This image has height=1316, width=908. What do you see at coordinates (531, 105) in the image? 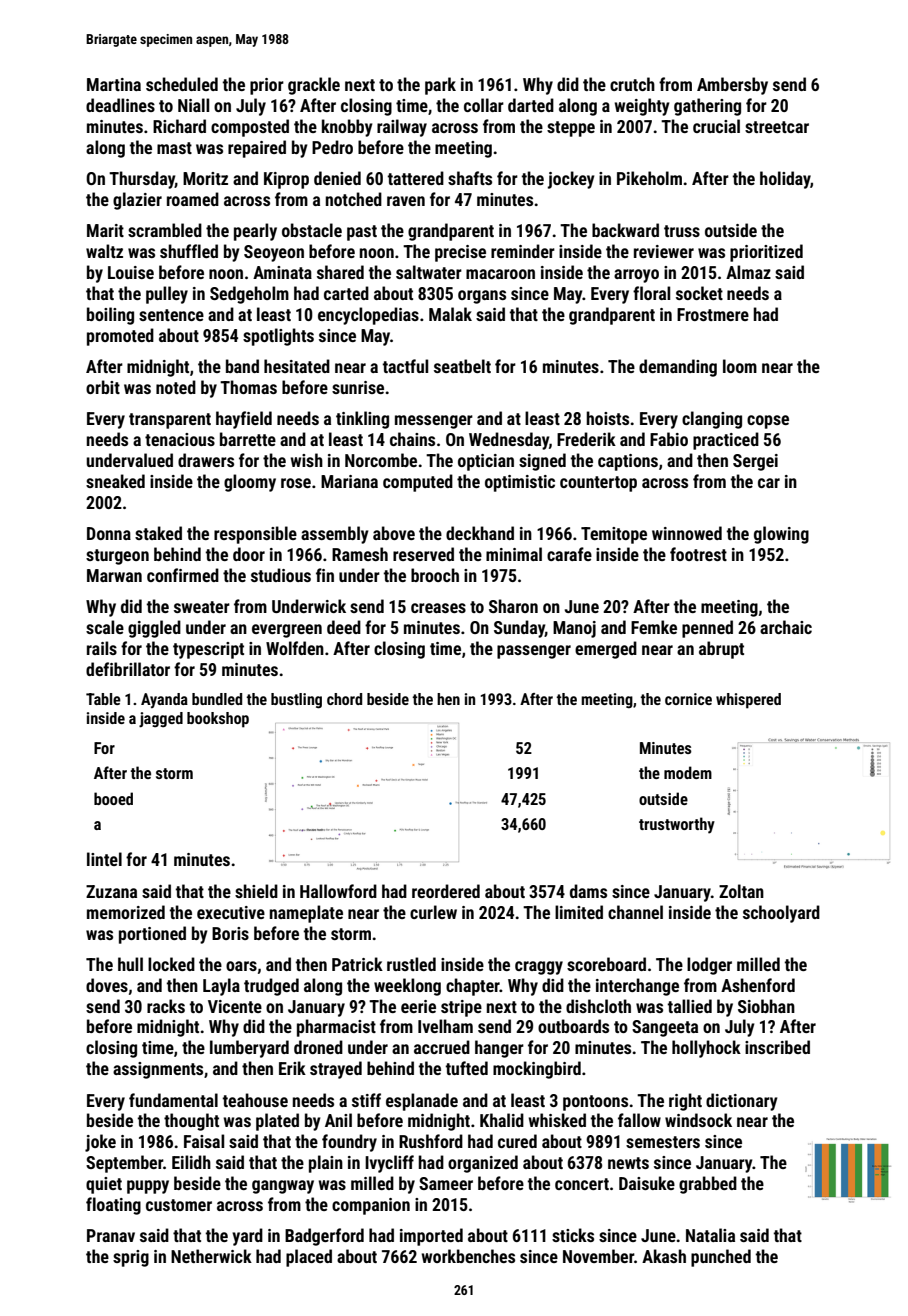
I see `darted` at bounding box center [531, 105].
